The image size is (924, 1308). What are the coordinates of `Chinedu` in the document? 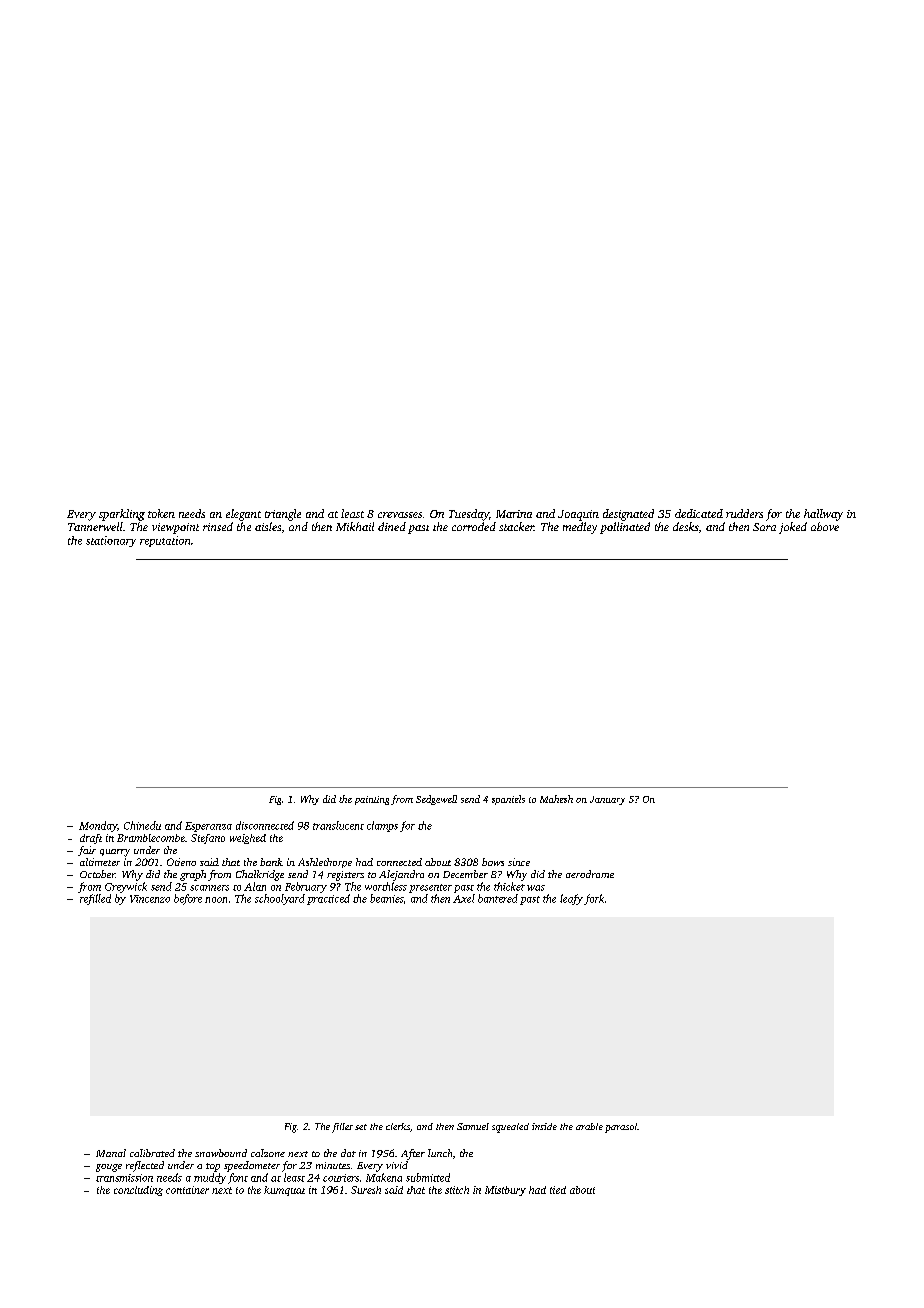 It's located at (142, 825).
